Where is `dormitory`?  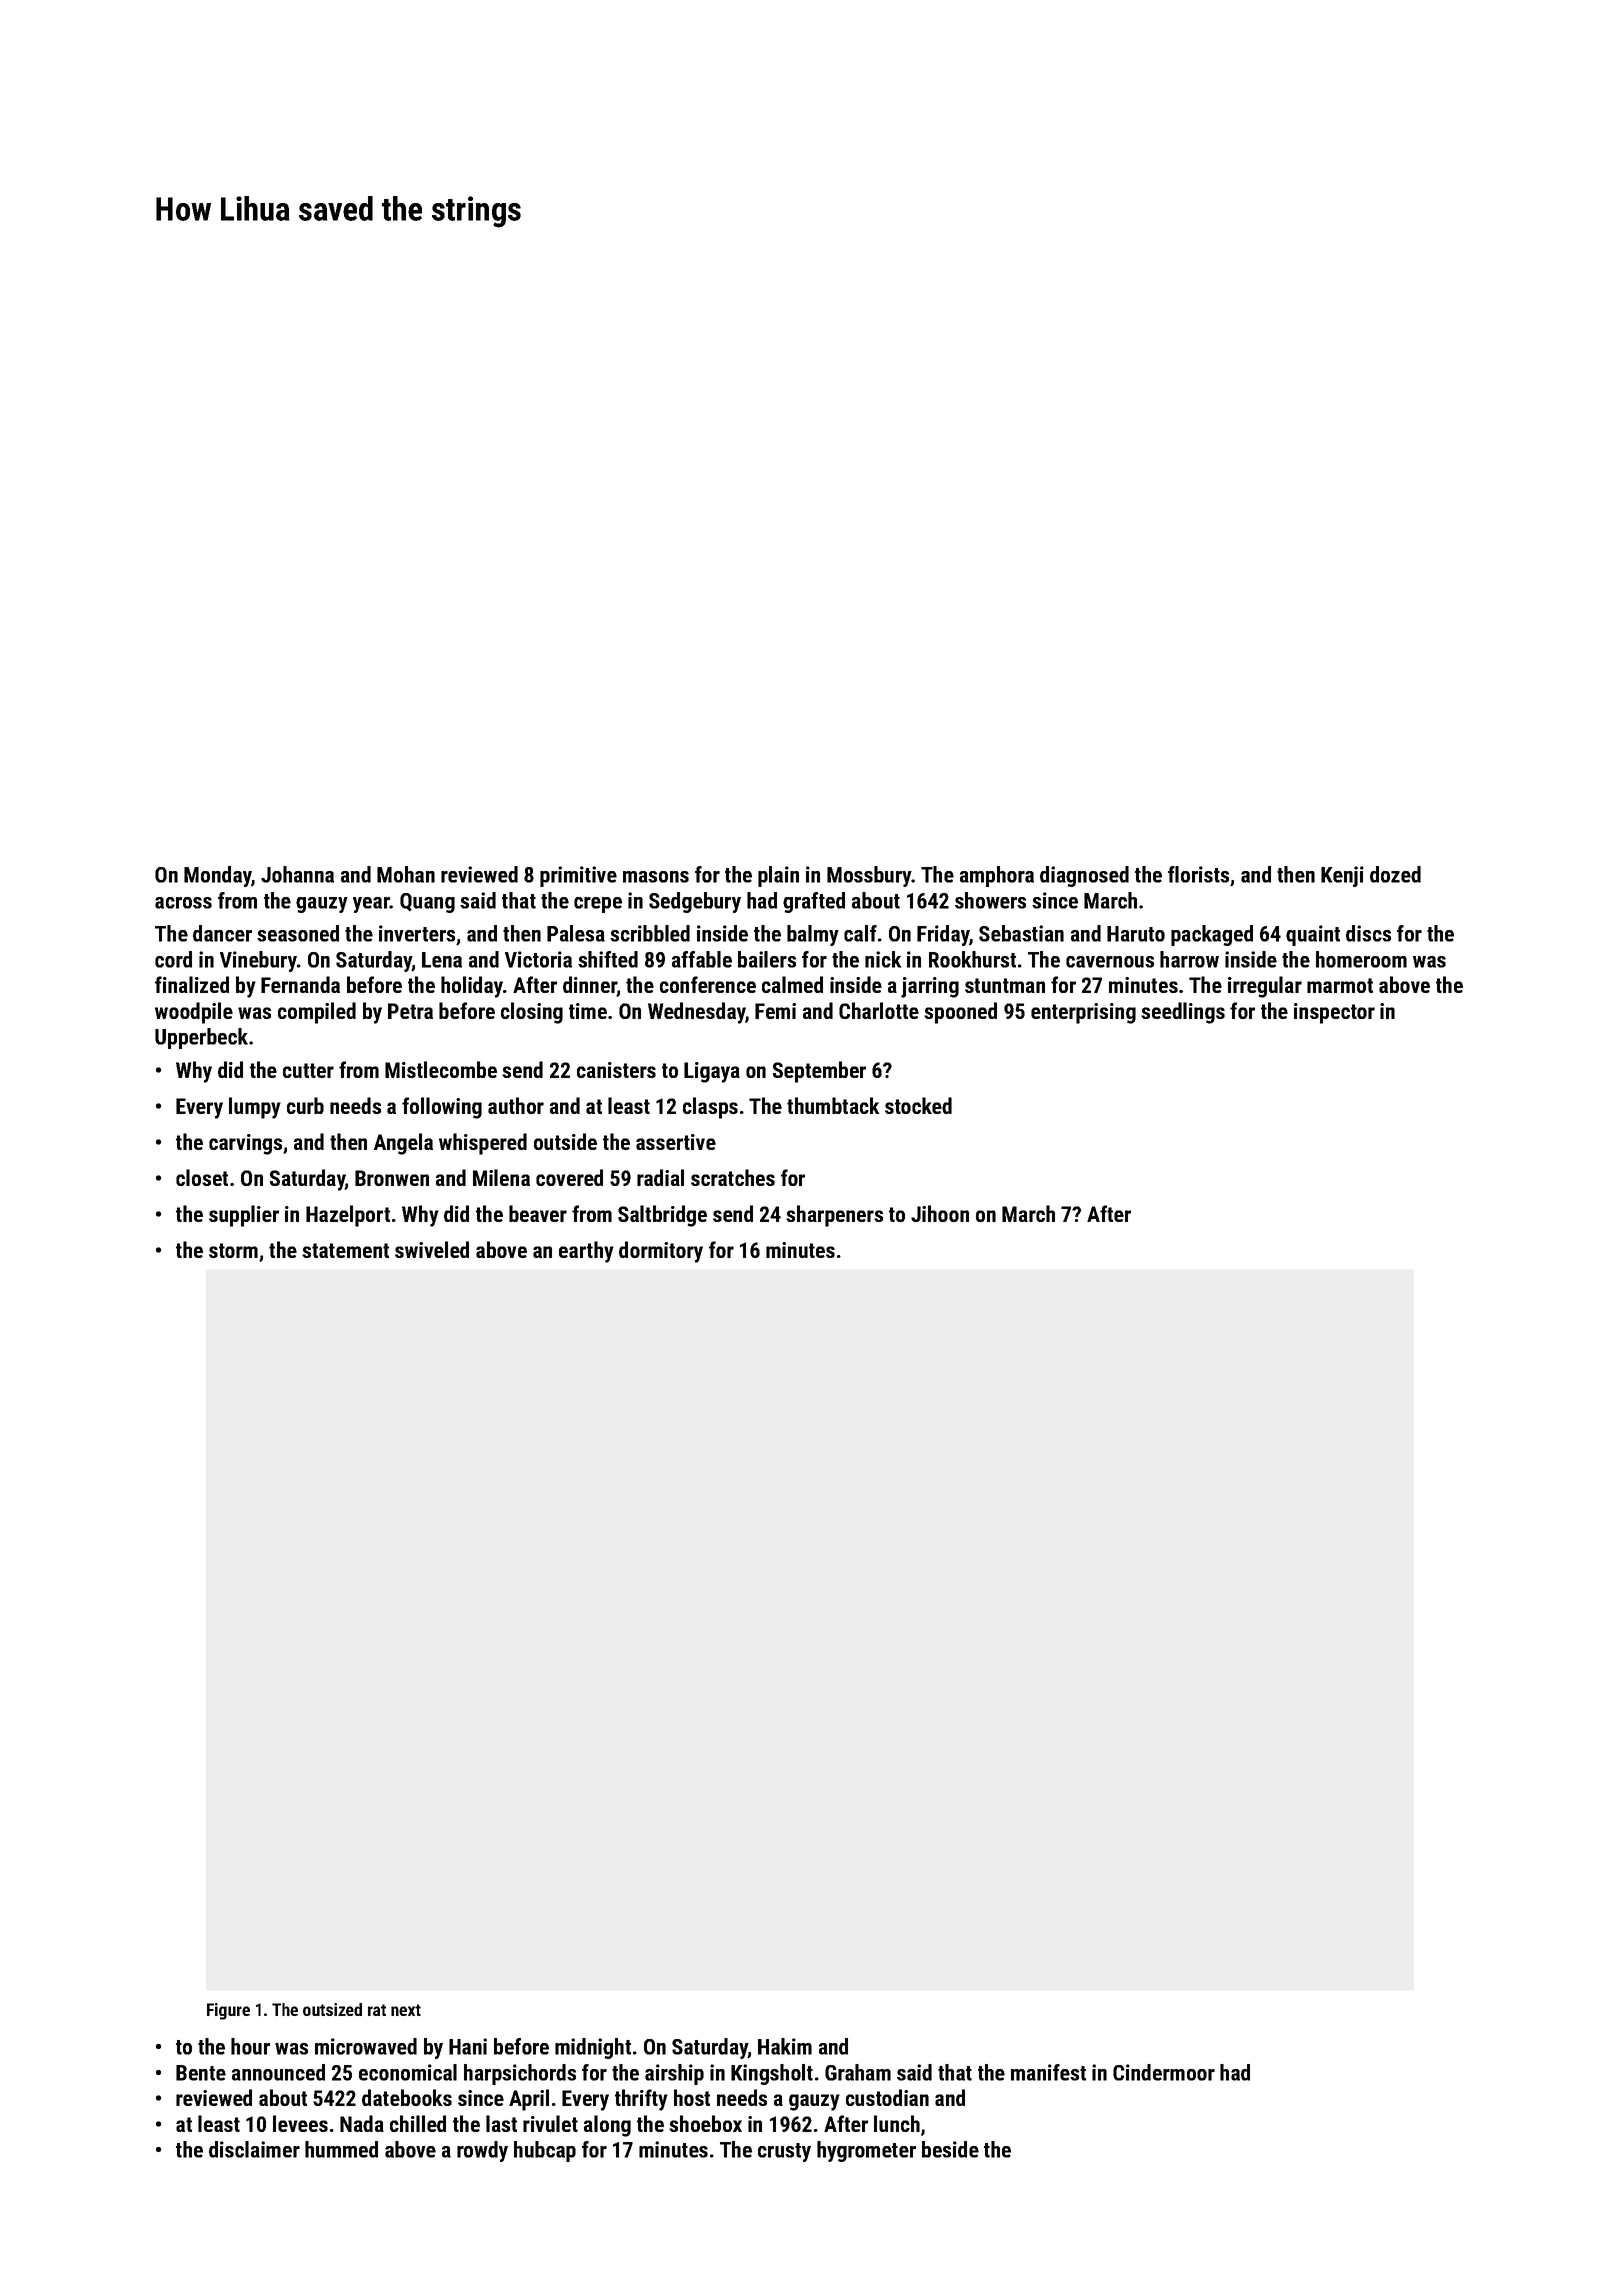
dormitory is located at coordinates (661, 1252).
